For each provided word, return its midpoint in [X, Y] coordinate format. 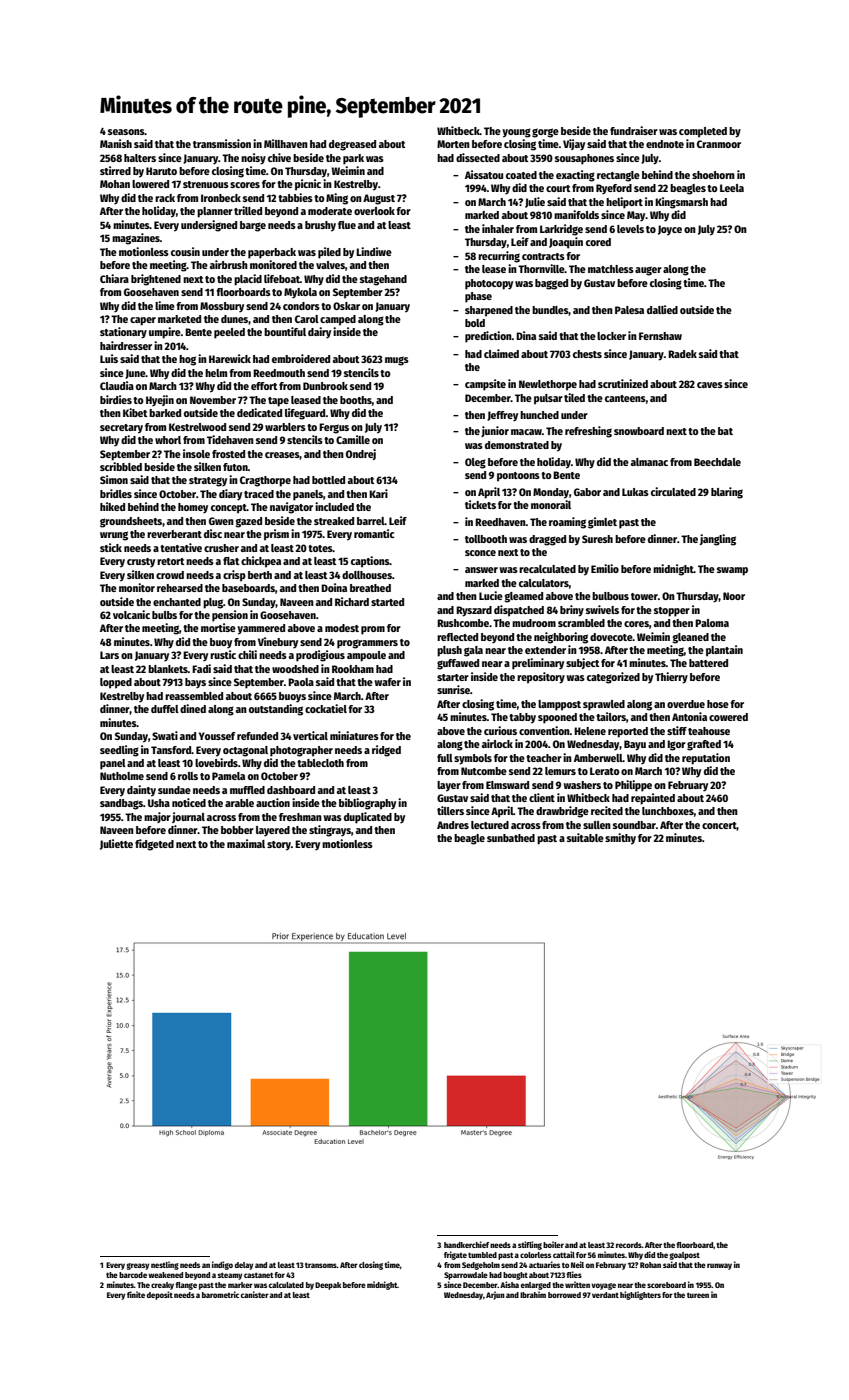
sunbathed [511, 838]
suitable [585, 837]
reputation [706, 759]
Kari [378, 493]
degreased [352, 145]
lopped [116, 683]
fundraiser [634, 130]
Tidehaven [230, 439]
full [445, 758]
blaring [727, 493]
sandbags [121, 804]
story [279, 846]
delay [244, 1266]
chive [279, 157]
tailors [611, 716]
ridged [386, 751]
